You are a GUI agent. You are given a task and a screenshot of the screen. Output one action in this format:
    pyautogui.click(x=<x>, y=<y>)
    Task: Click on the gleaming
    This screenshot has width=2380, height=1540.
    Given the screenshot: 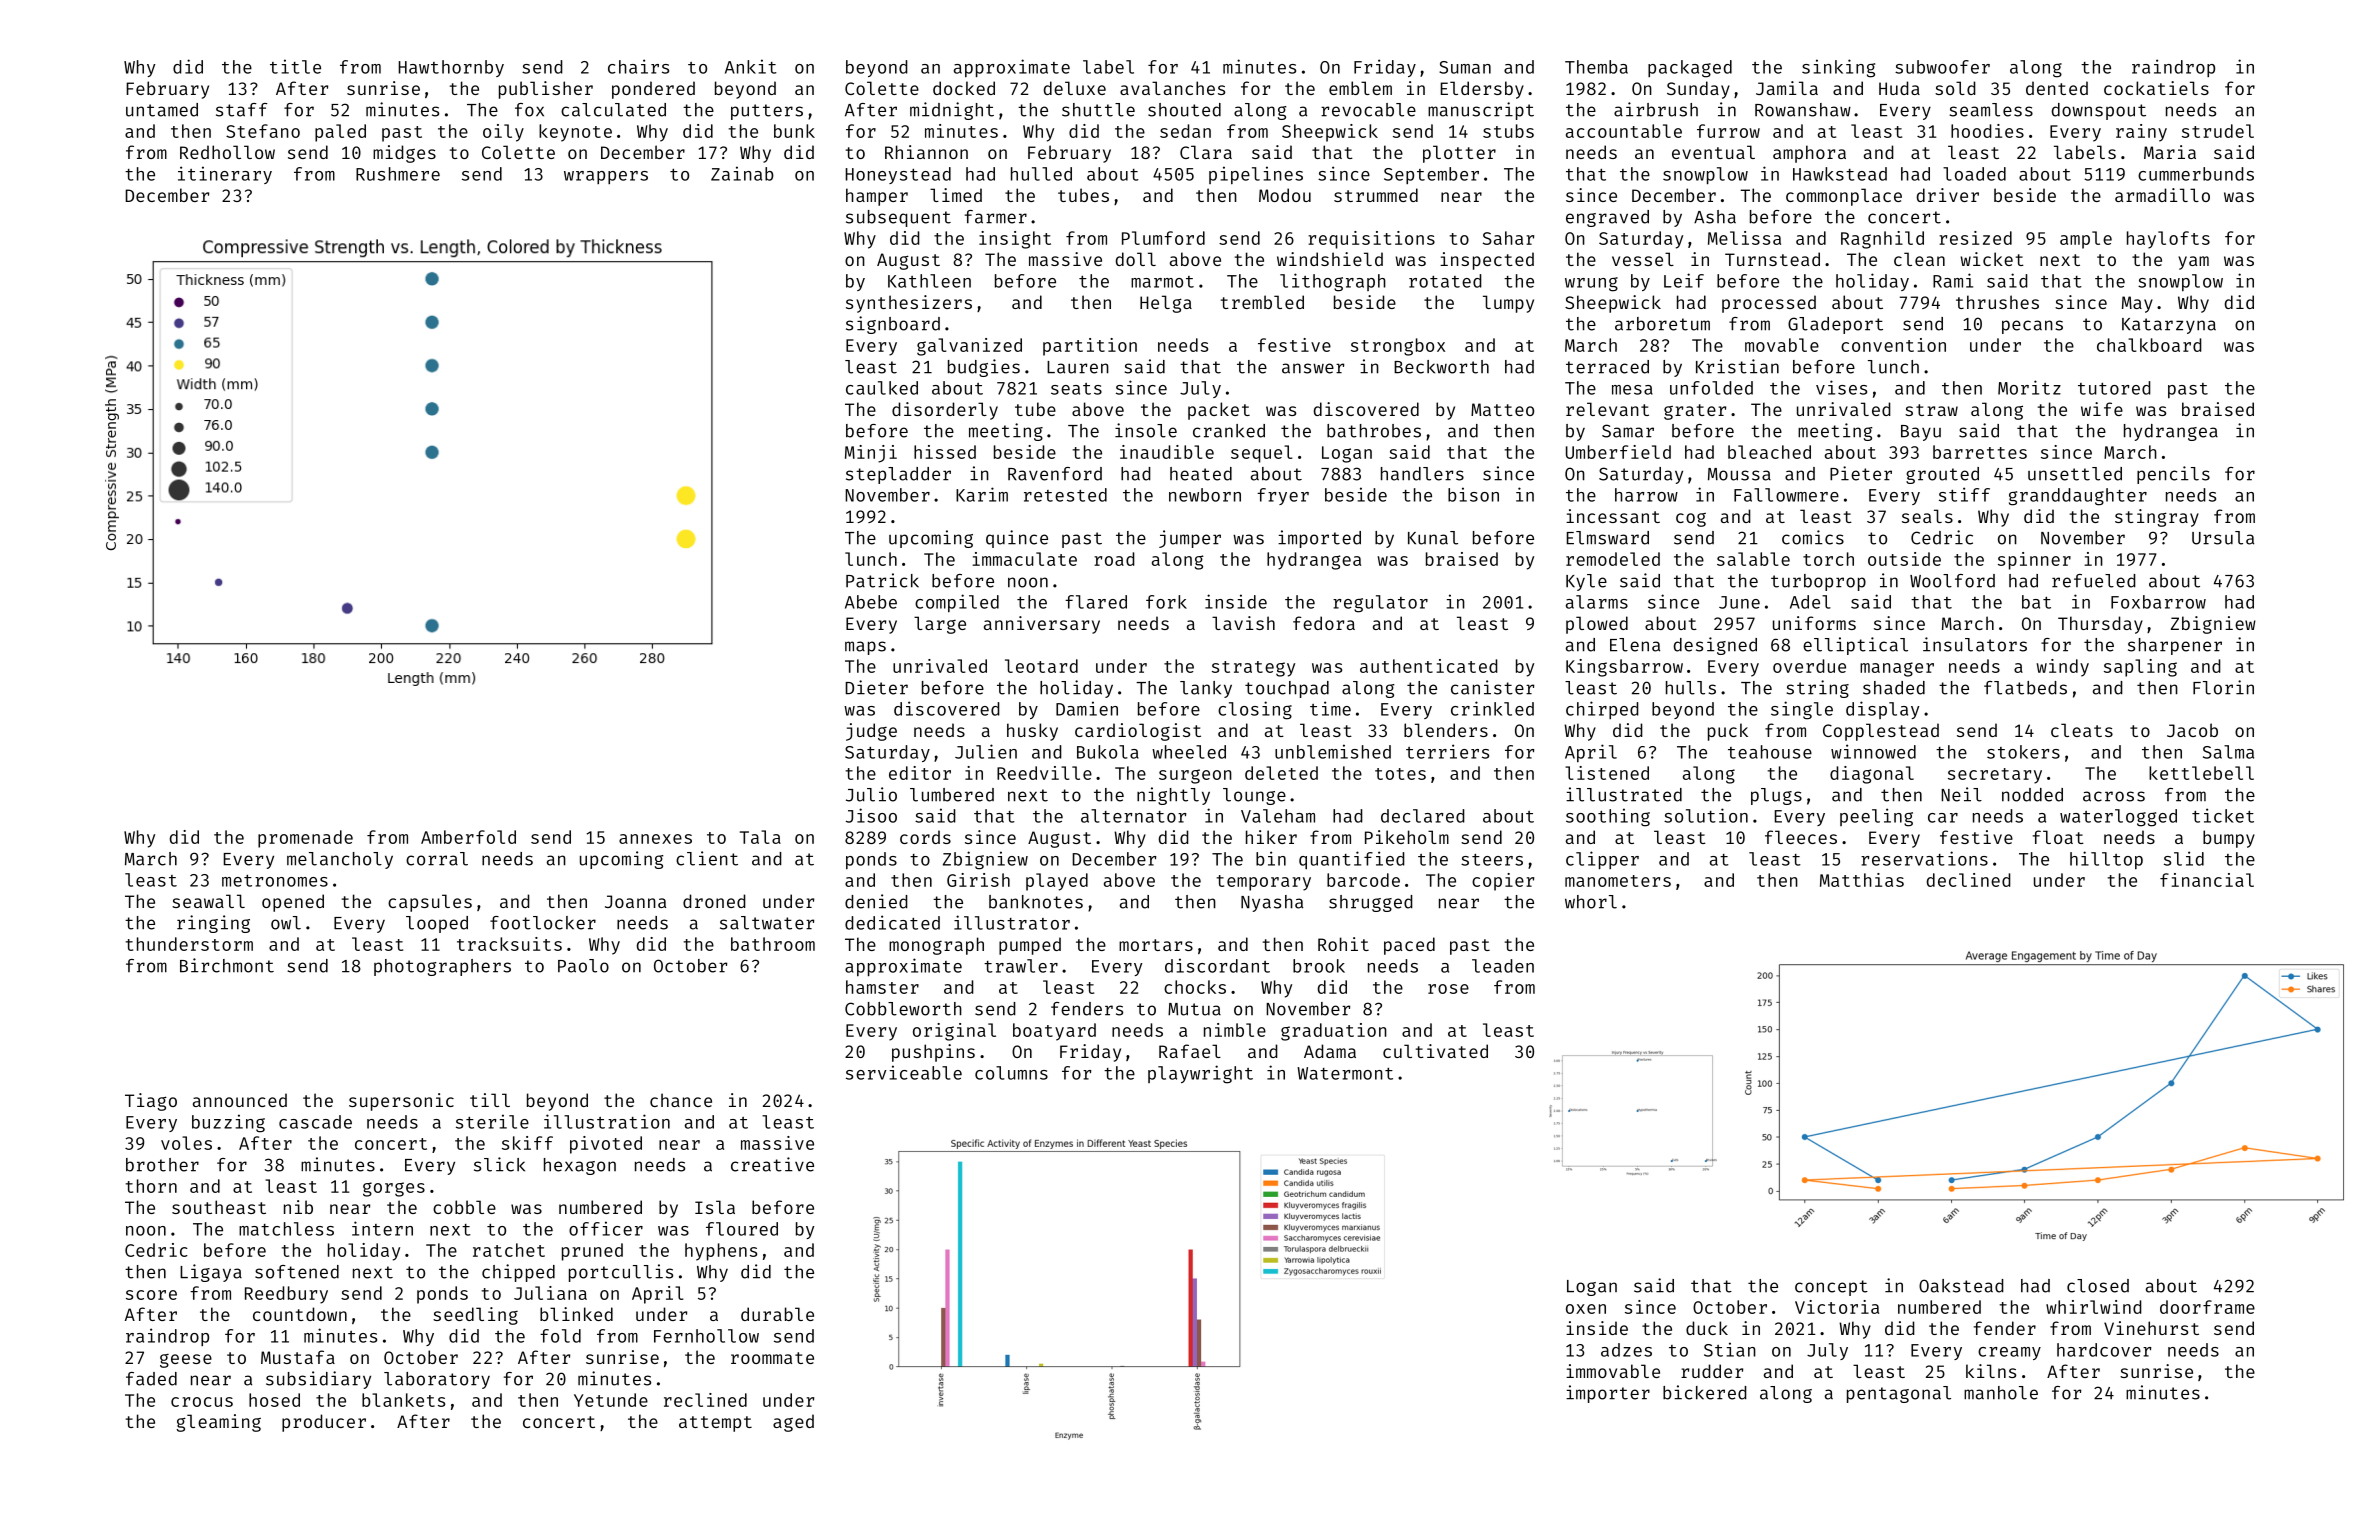 What is the action you would take?
    pyautogui.click(x=219, y=1423)
